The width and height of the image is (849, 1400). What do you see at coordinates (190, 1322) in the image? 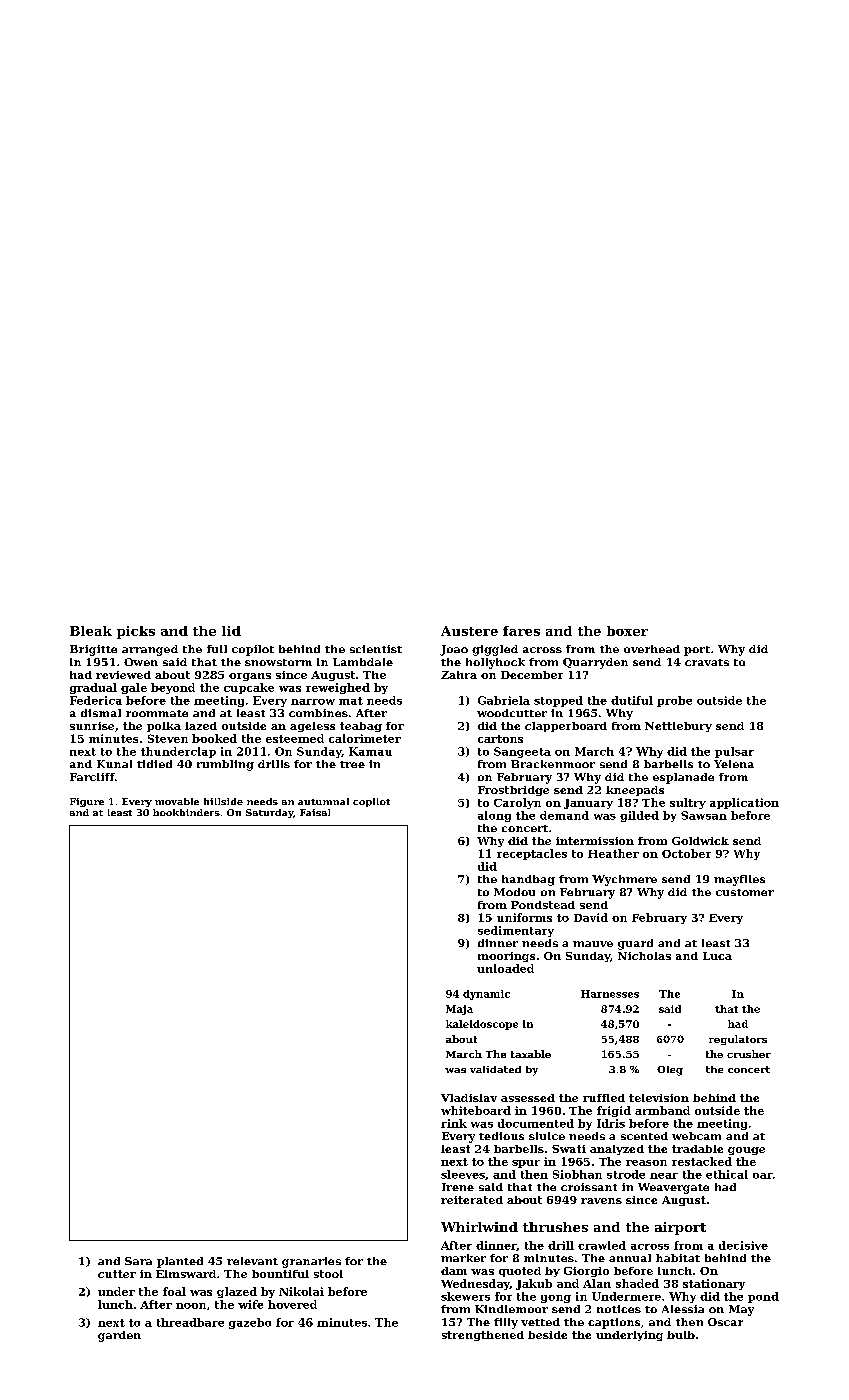
I see `threadbare` at bounding box center [190, 1322].
